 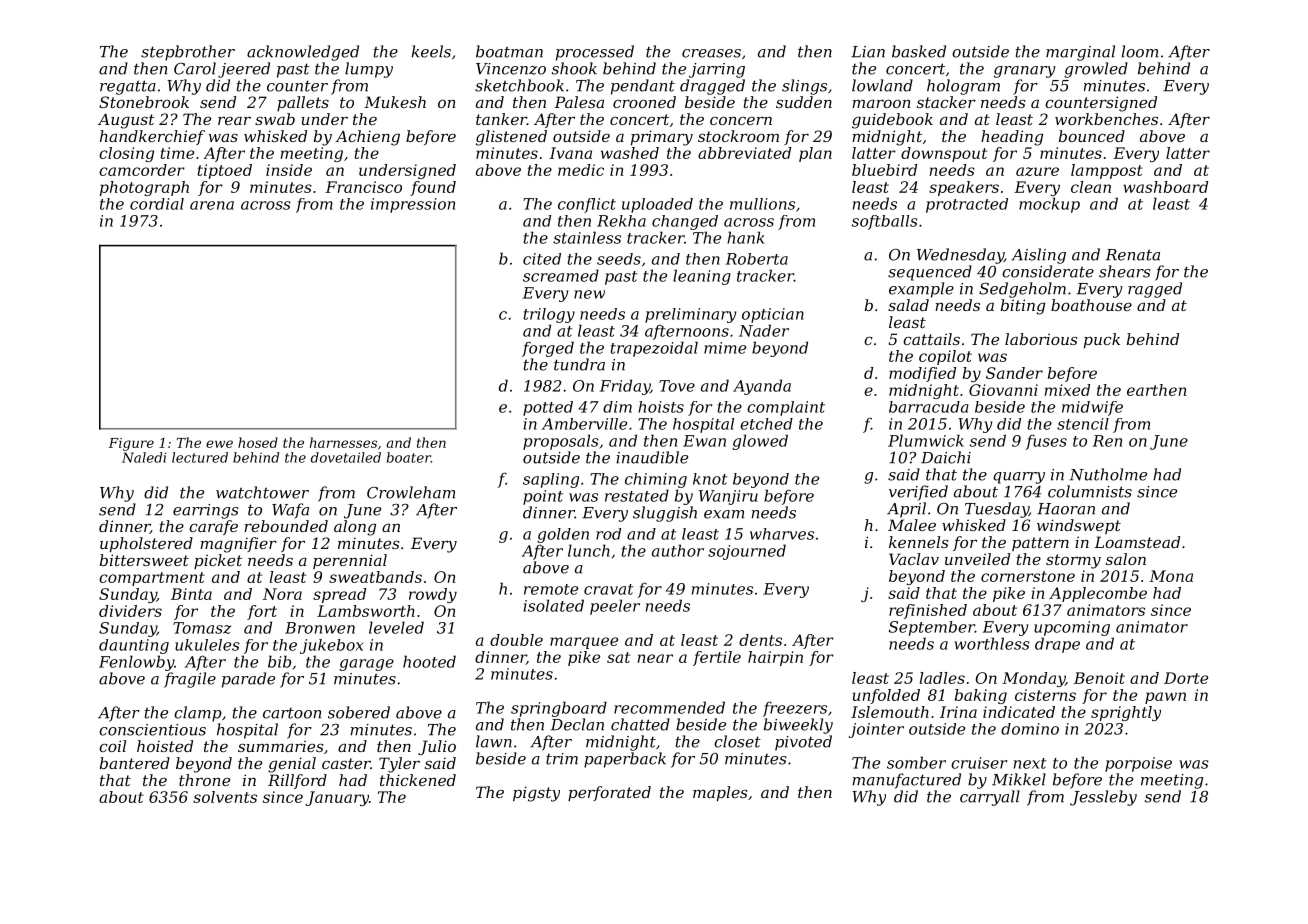 I want to click on solvents, so click(x=225, y=797).
